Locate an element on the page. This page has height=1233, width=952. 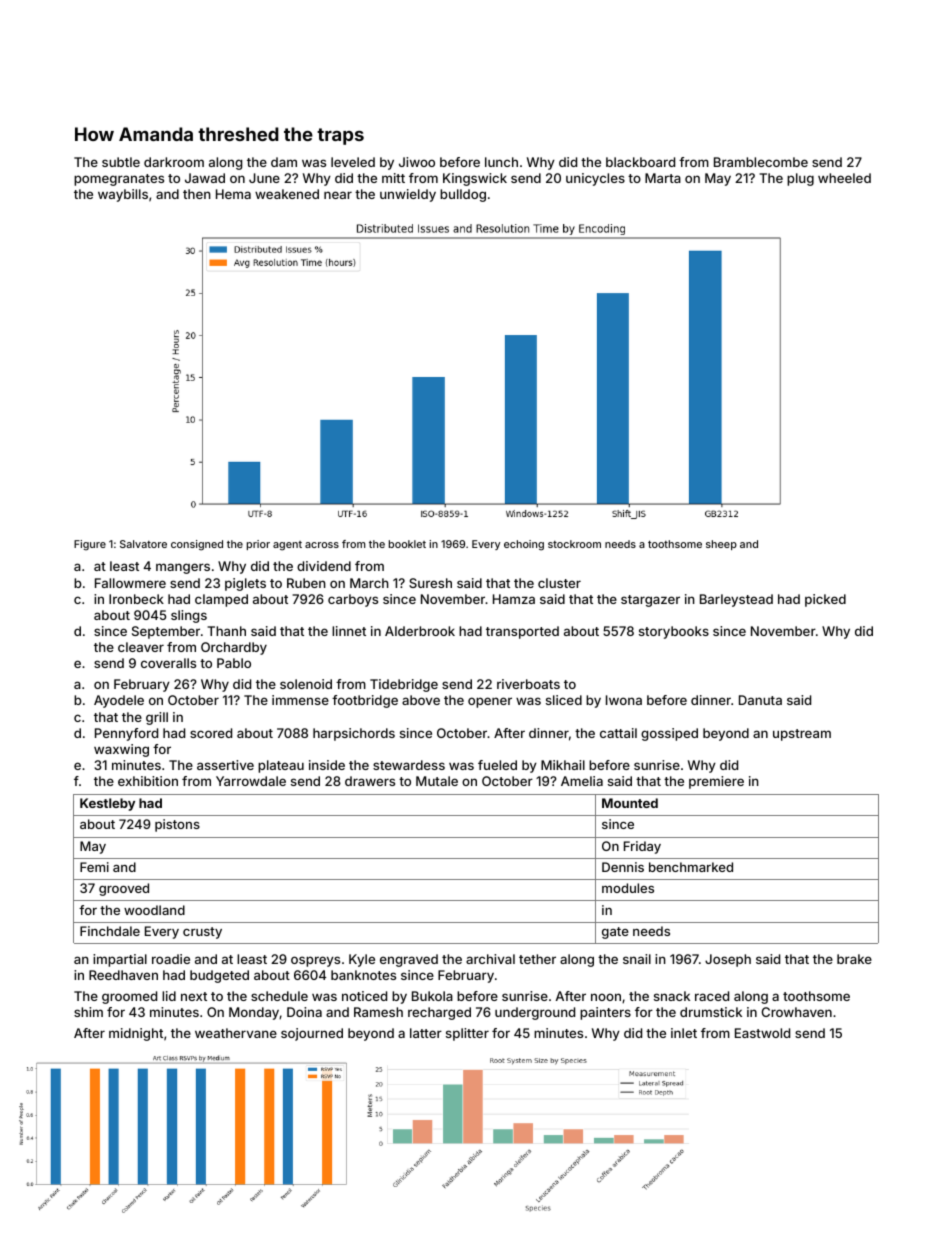
Kestleby is located at coordinates (107, 804).
